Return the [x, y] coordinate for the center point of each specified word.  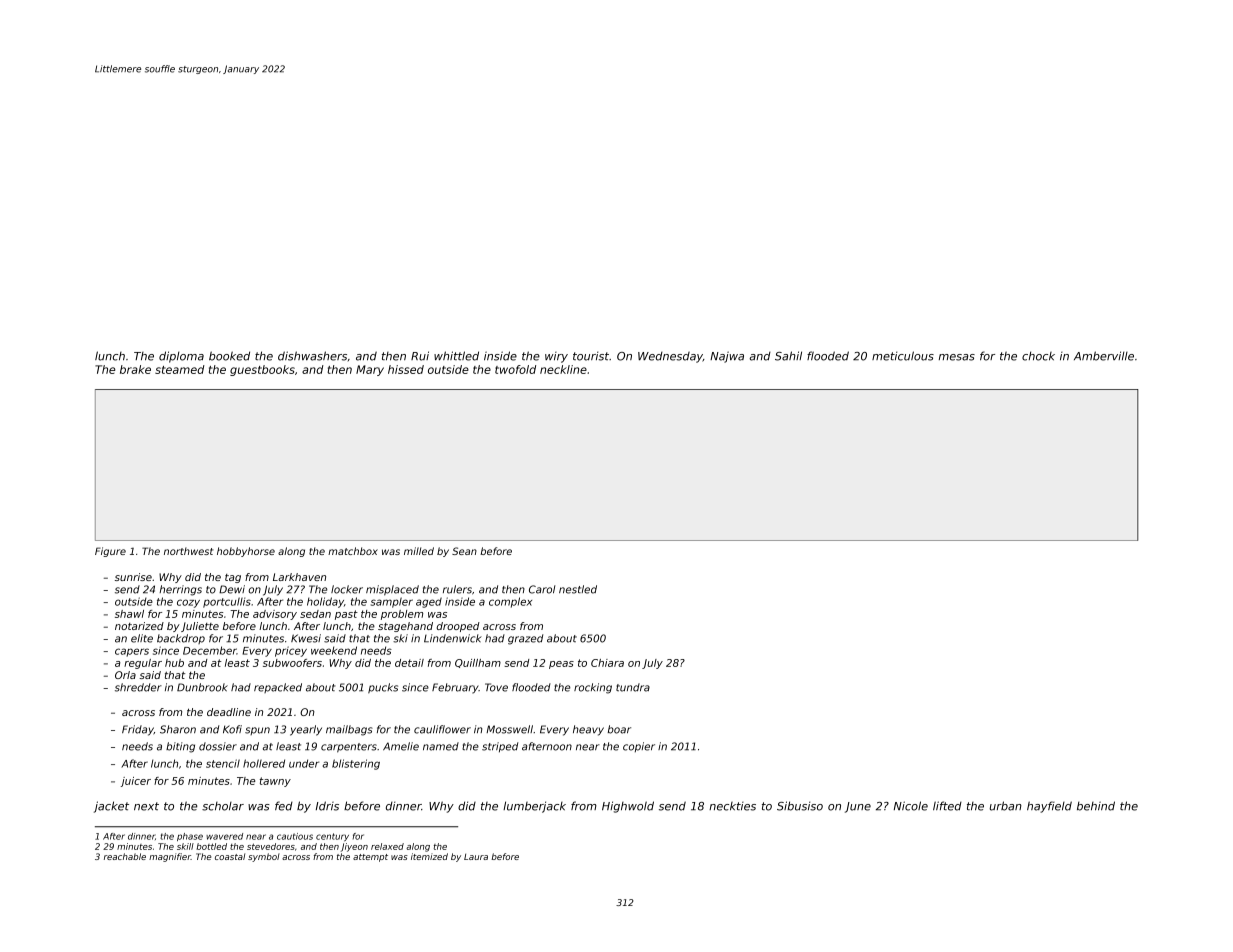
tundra [633, 687]
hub [174, 663]
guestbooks [262, 370]
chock [1038, 356]
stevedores [271, 846]
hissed [406, 369]
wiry [556, 357]
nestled [578, 589]
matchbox [353, 551]
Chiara [607, 663]
